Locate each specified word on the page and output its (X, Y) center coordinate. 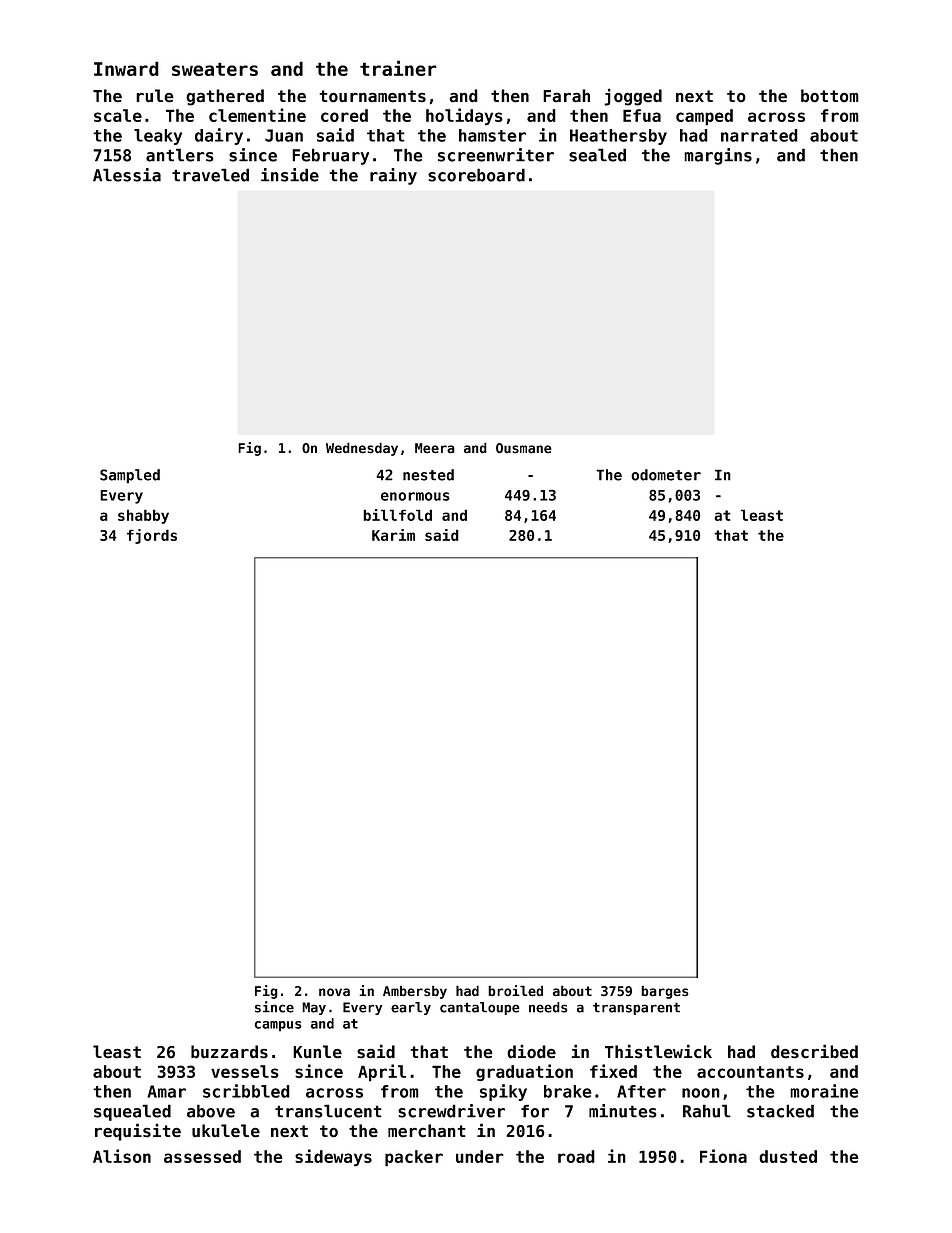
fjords (152, 536)
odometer (666, 475)
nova (334, 992)
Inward (126, 68)
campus (278, 1026)
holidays (464, 116)
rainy (393, 176)
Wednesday (362, 449)
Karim (393, 535)
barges (664, 992)
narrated (759, 135)
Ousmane (523, 448)
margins (718, 156)
